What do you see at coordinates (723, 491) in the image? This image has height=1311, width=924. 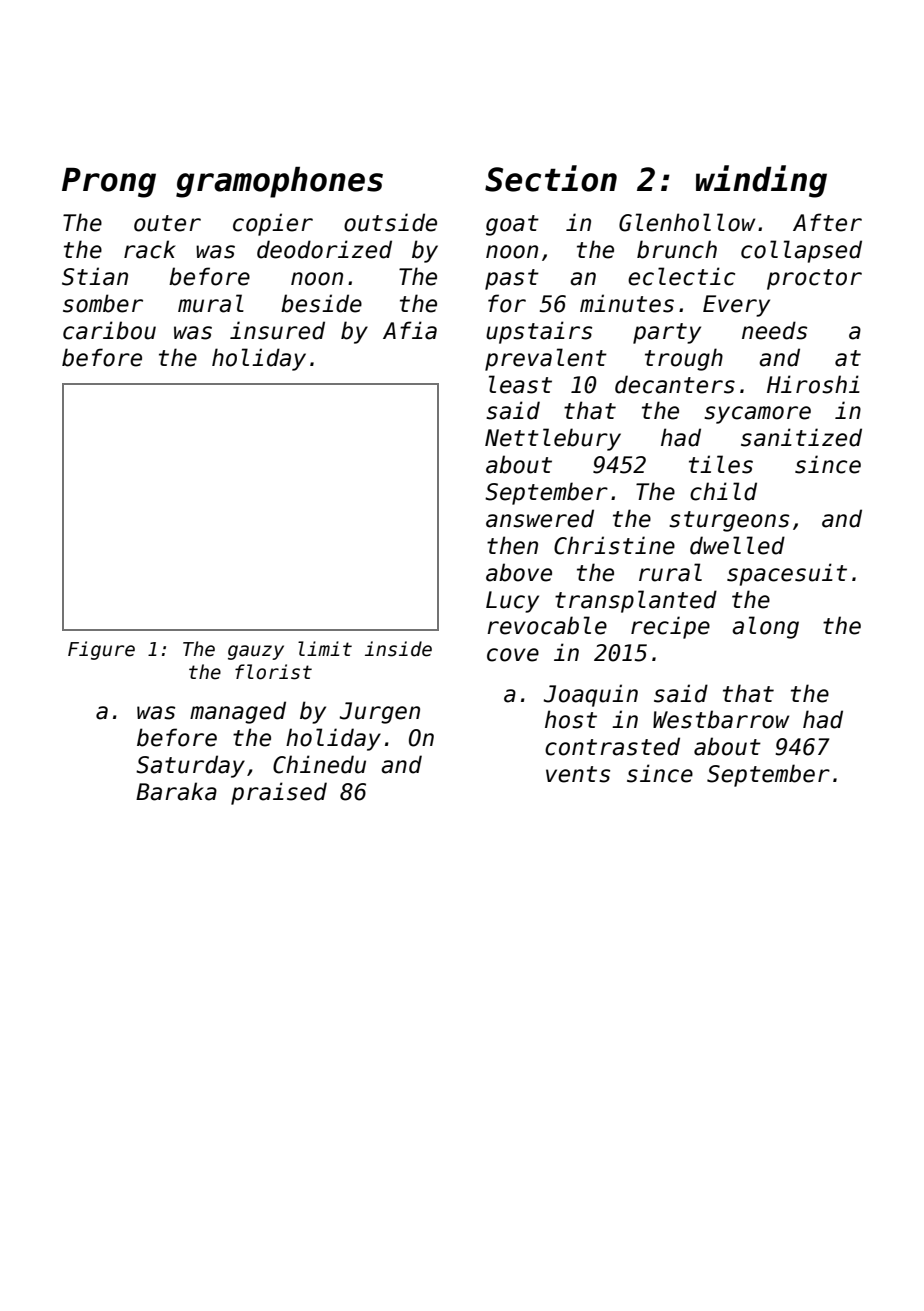 I see `child` at bounding box center [723, 491].
